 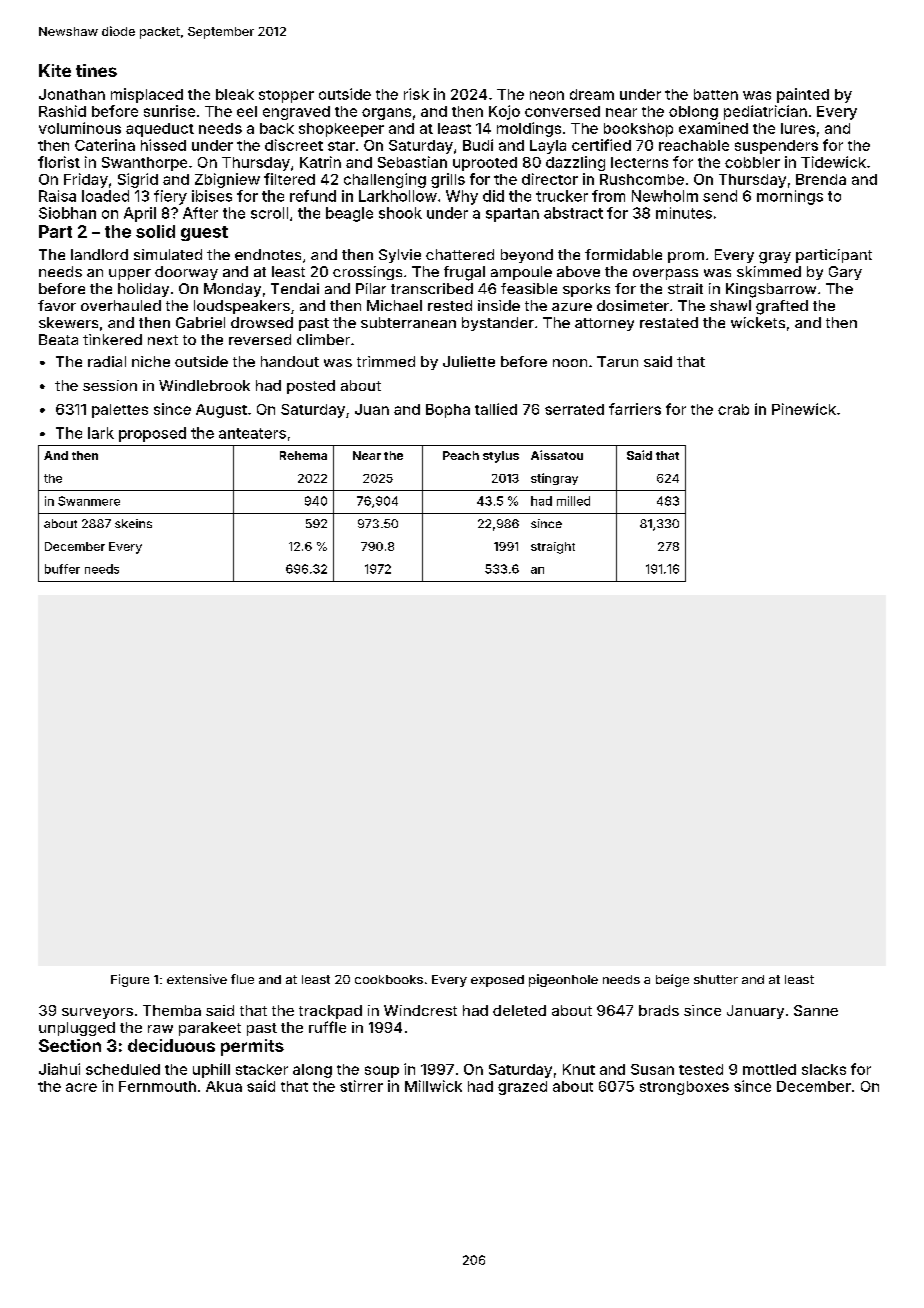 What do you see at coordinates (197, 979) in the document?
I see `extensive` at bounding box center [197, 979].
